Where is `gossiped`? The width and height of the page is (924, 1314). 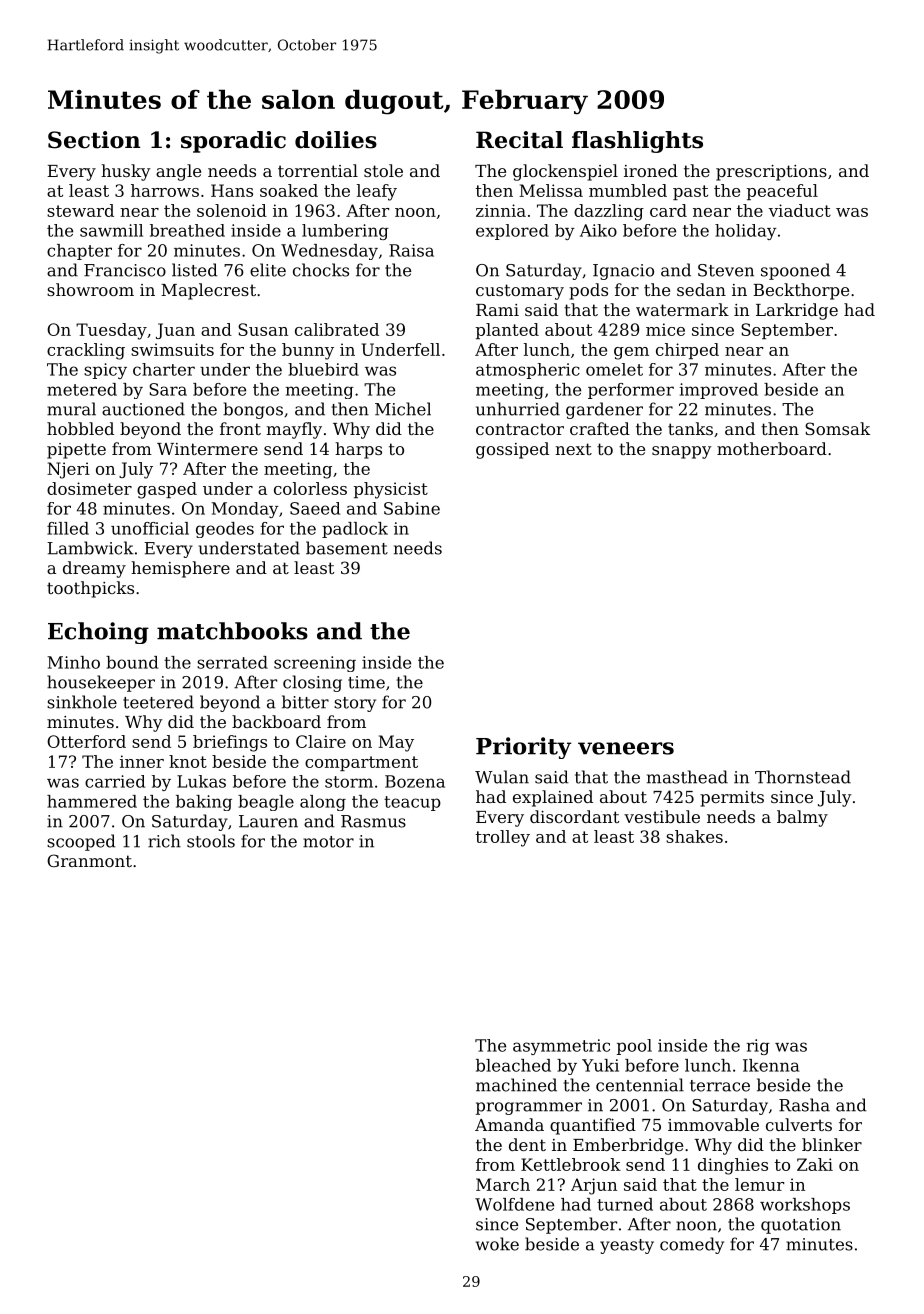
gossiped is located at coordinates (512, 450).
